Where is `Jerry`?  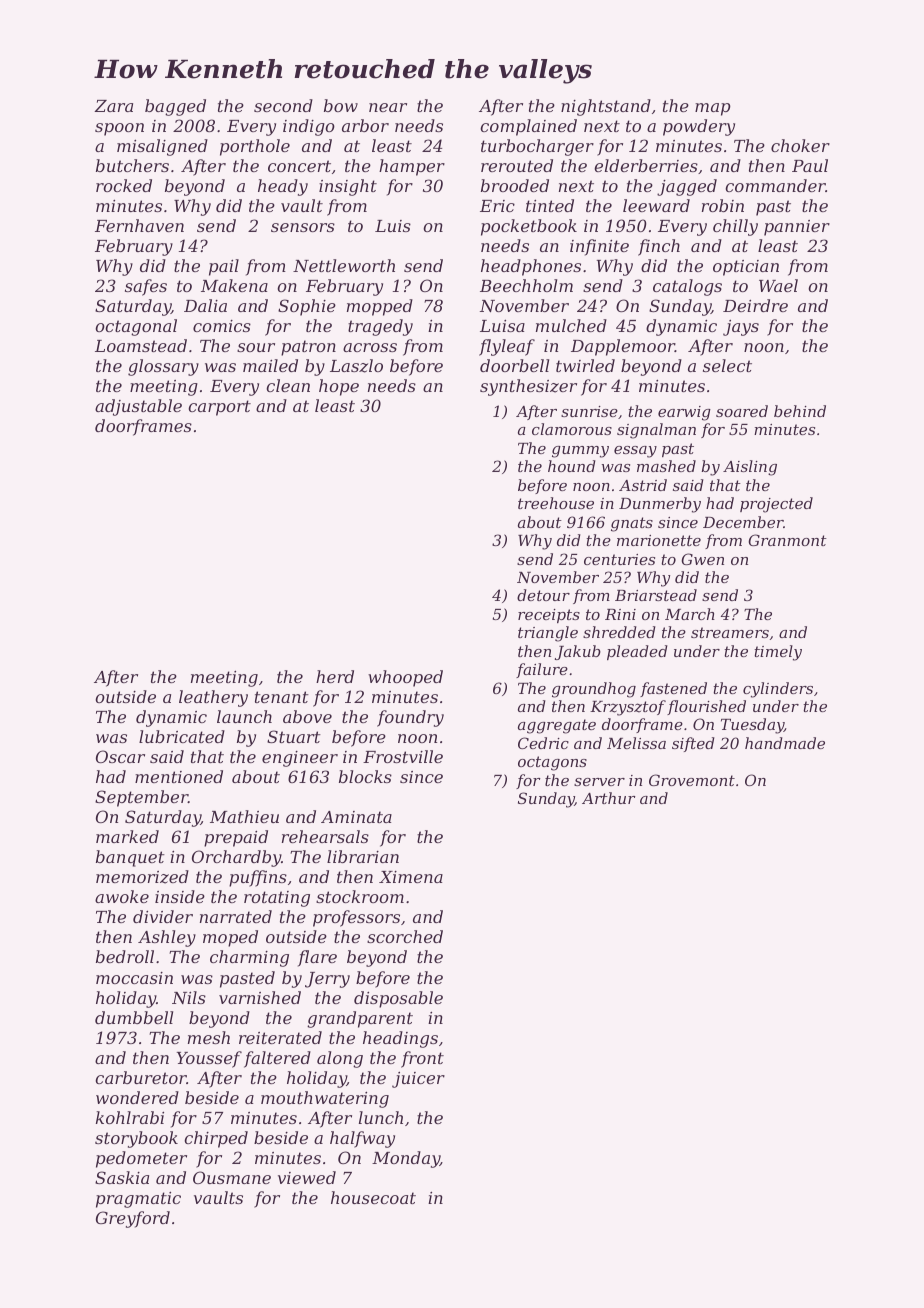
Jerry is located at coordinates (327, 980).
